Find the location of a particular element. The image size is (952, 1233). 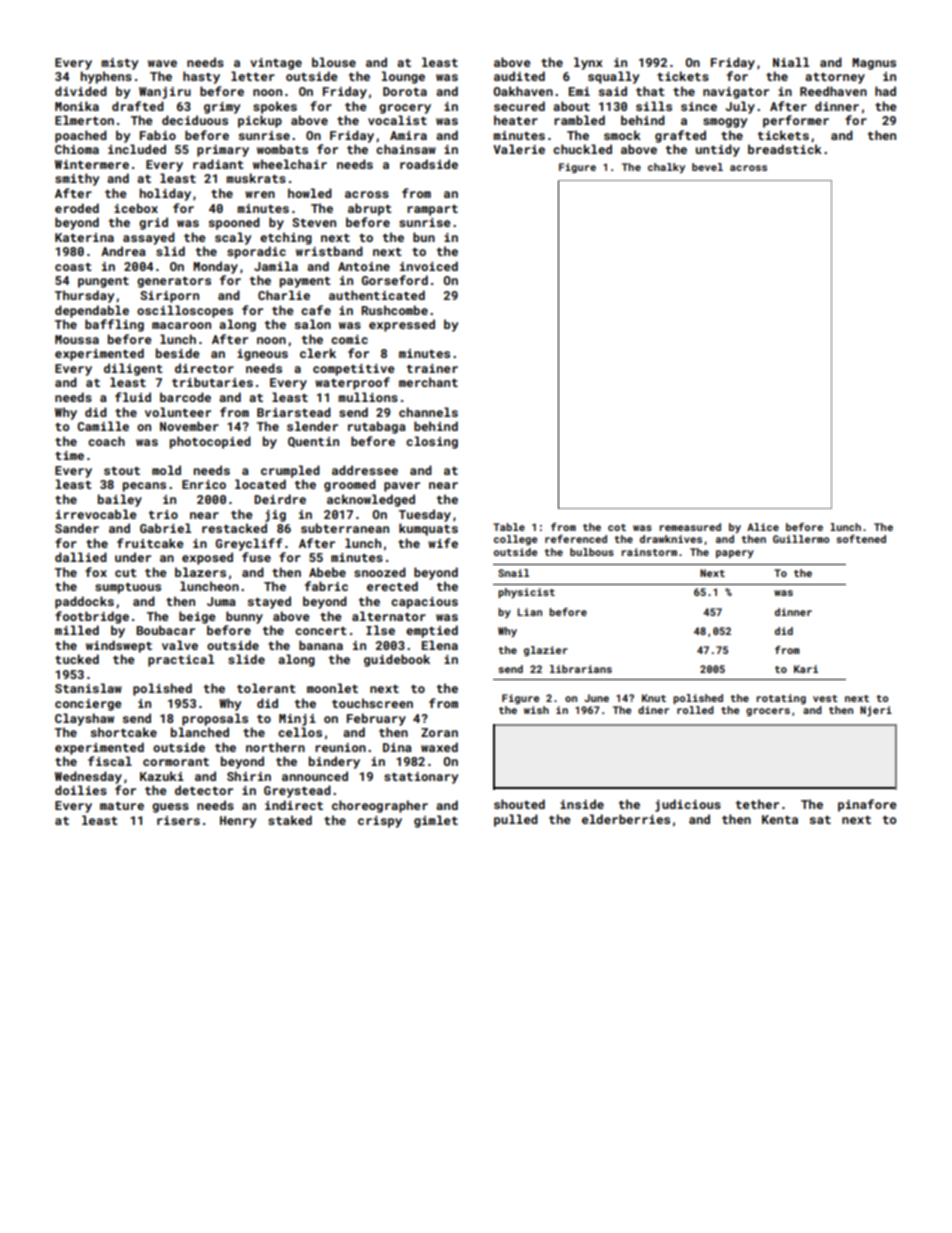

breadstick is located at coordinates (785, 149).
